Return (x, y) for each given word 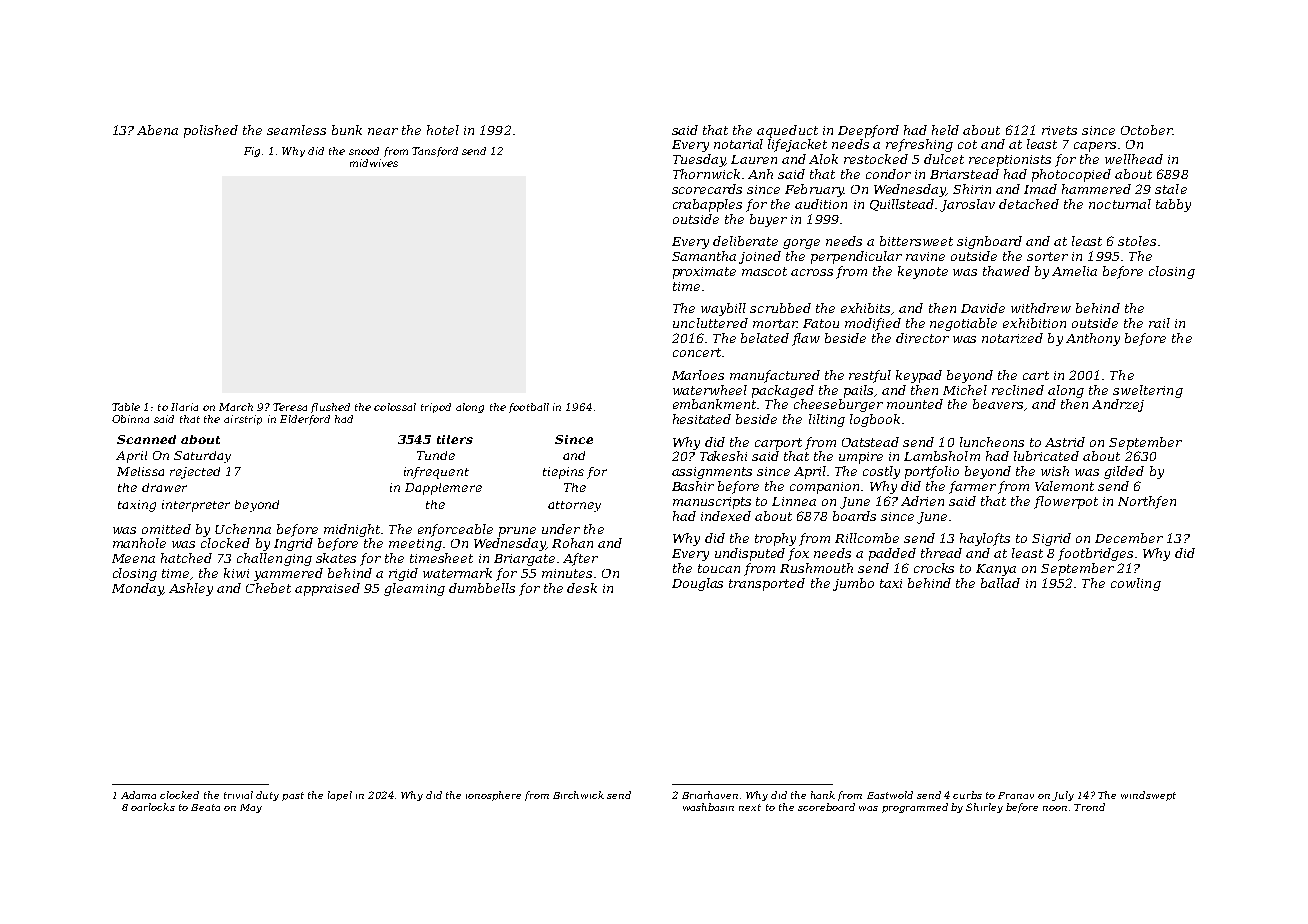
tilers (455, 439)
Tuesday (699, 160)
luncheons (992, 442)
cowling (1136, 584)
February (814, 190)
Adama (138, 795)
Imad (1040, 189)
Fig (252, 152)
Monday (137, 589)
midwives (374, 163)
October (1146, 130)
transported (767, 584)
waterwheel (710, 390)
